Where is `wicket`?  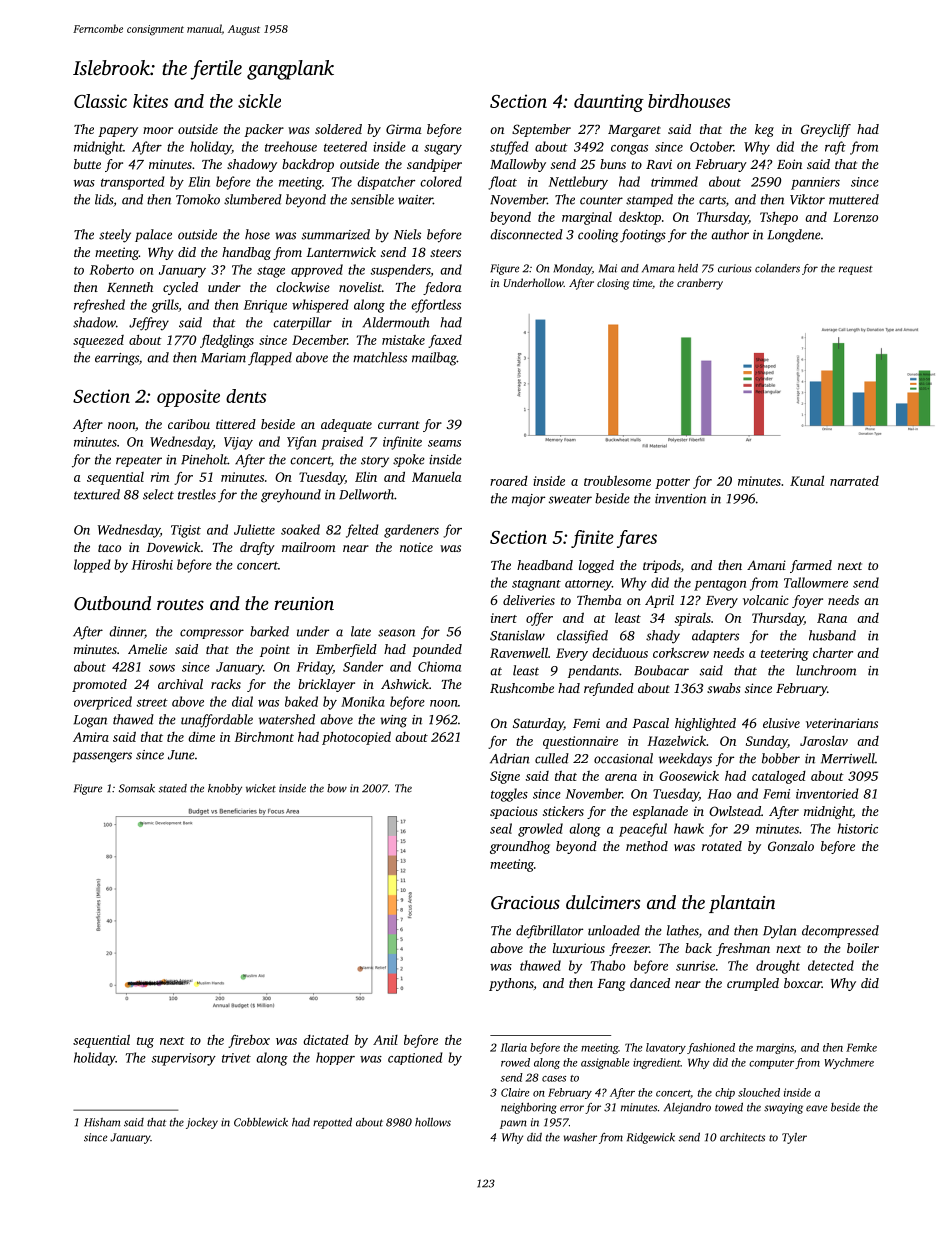
wicket is located at coordinates (261, 788).
